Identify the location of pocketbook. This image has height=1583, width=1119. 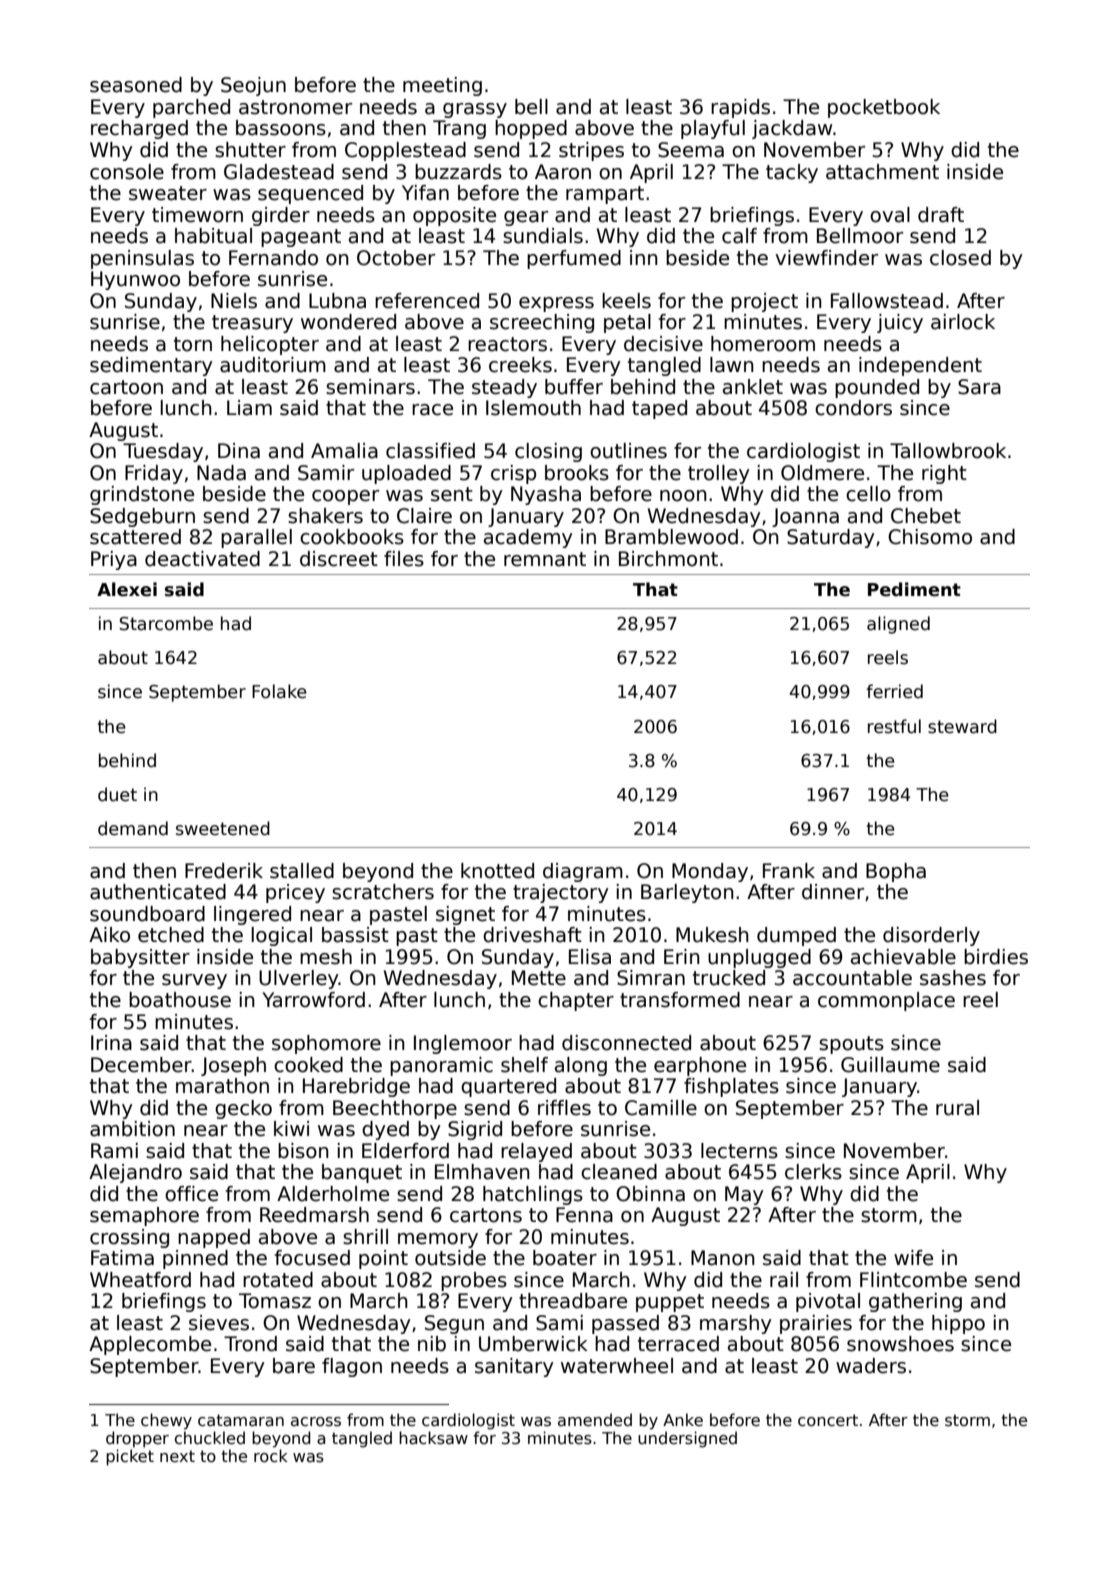
(884, 108).
